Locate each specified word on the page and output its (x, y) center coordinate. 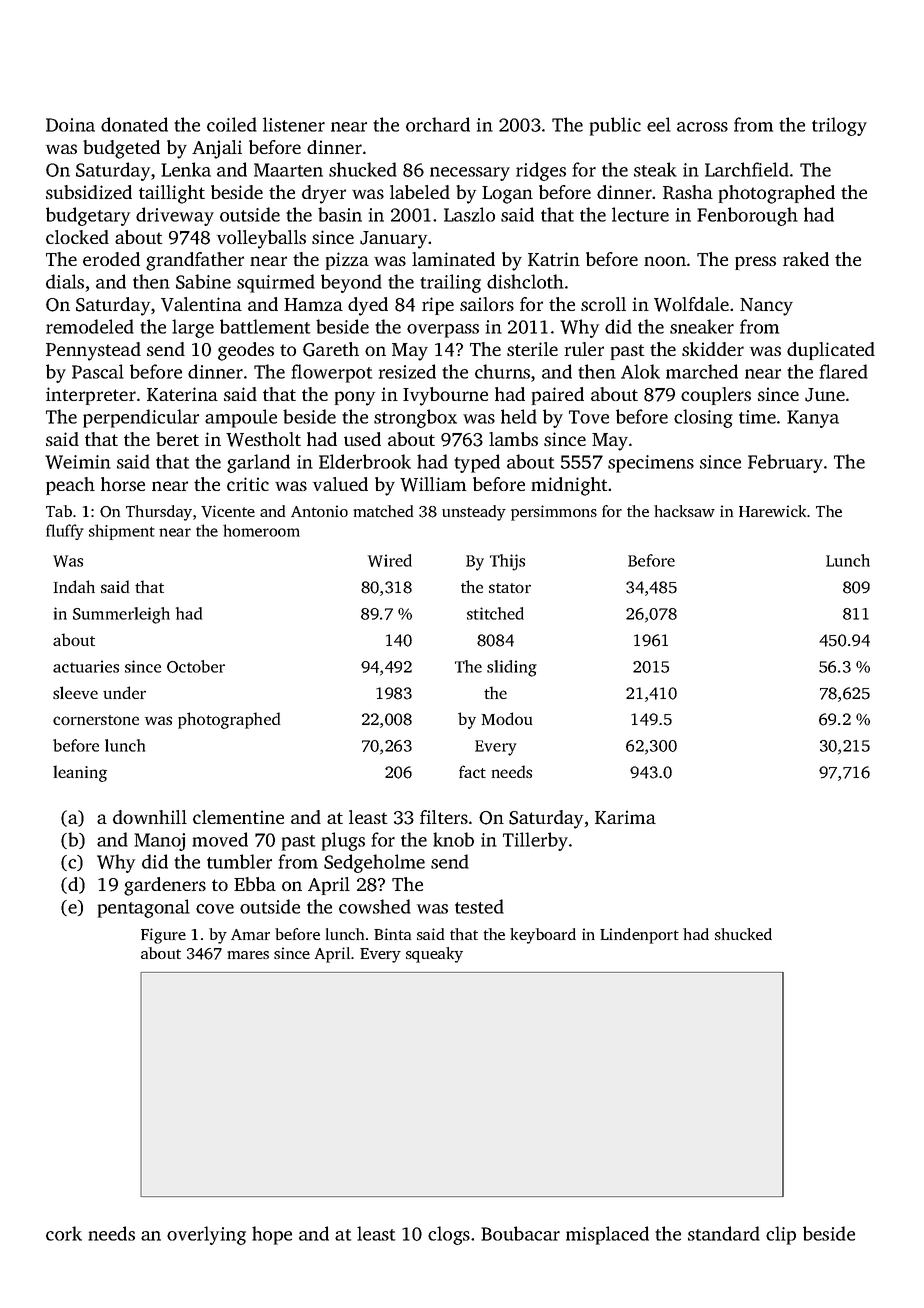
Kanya (813, 419)
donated (134, 124)
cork (64, 1233)
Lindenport (639, 936)
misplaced (607, 1235)
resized (407, 371)
